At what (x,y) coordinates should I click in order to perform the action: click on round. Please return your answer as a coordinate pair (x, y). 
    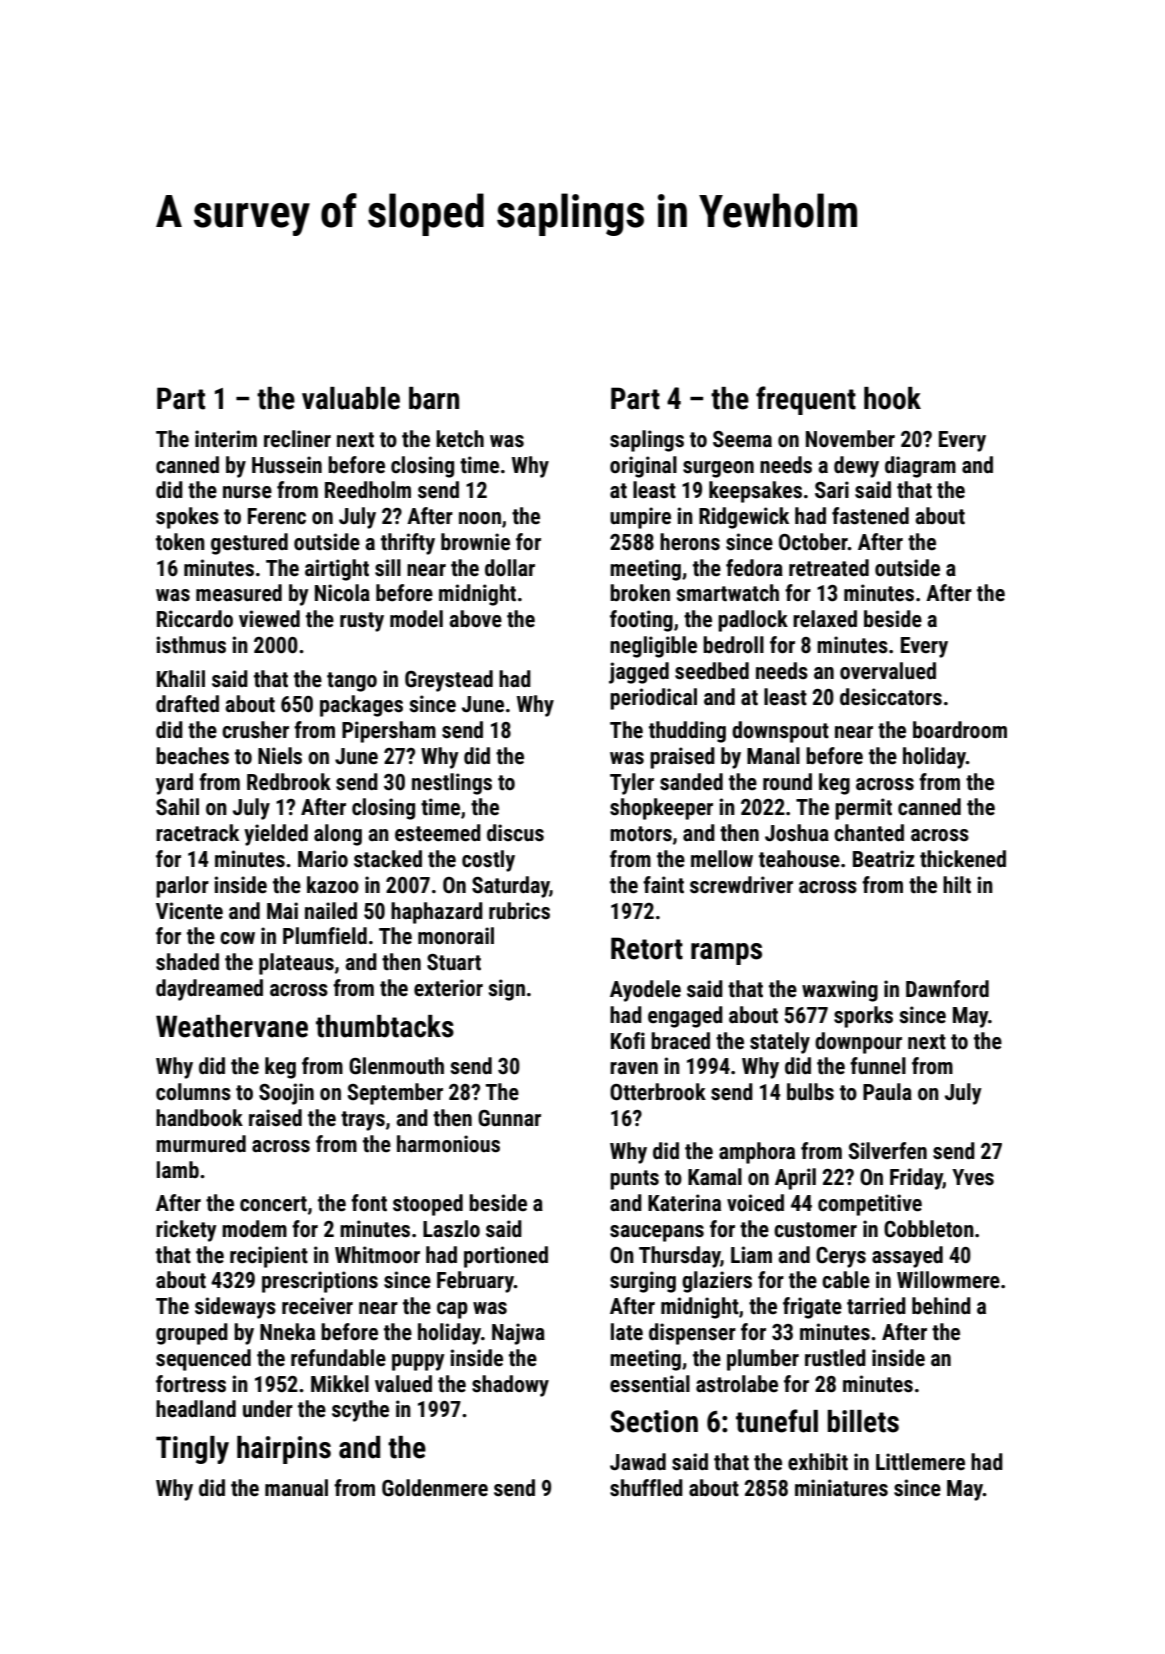
    Looking at the image, I should click on (787, 782).
